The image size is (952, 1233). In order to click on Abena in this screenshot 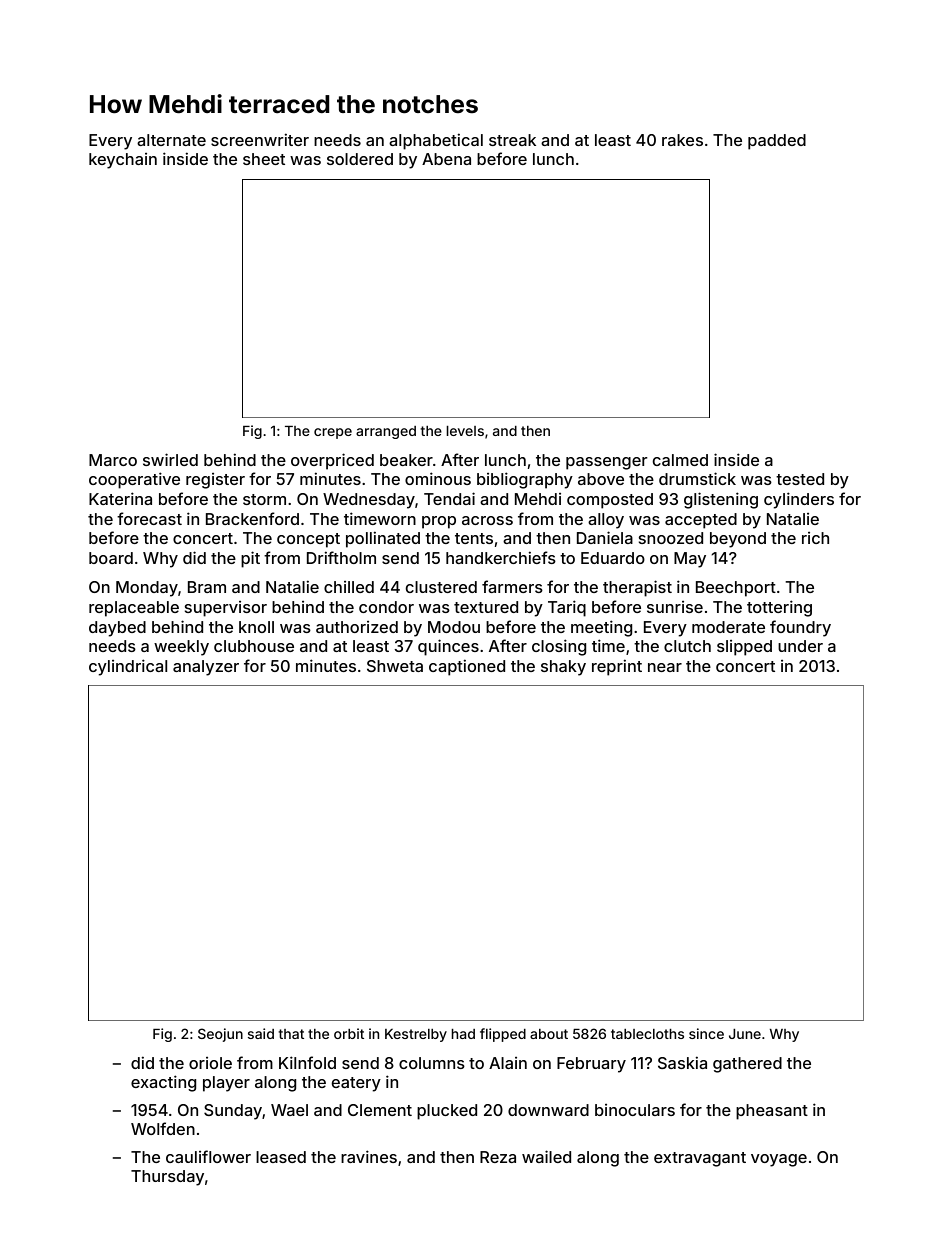, I will do `click(446, 159)`.
